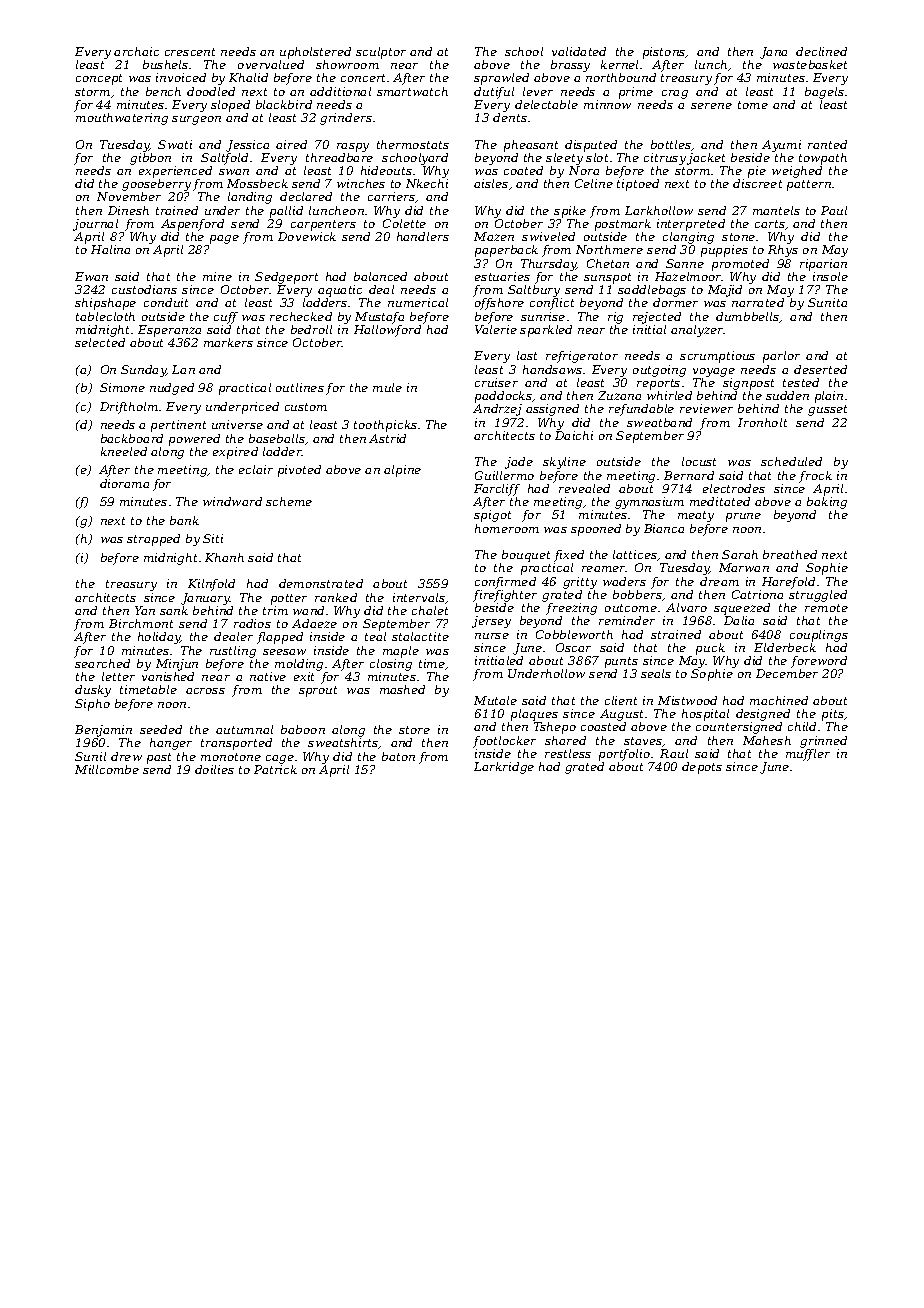 This document has height=1308, width=924. What do you see at coordinates (93, 691) in the document?
I see `dusky` at bounding box center [93, 691].
